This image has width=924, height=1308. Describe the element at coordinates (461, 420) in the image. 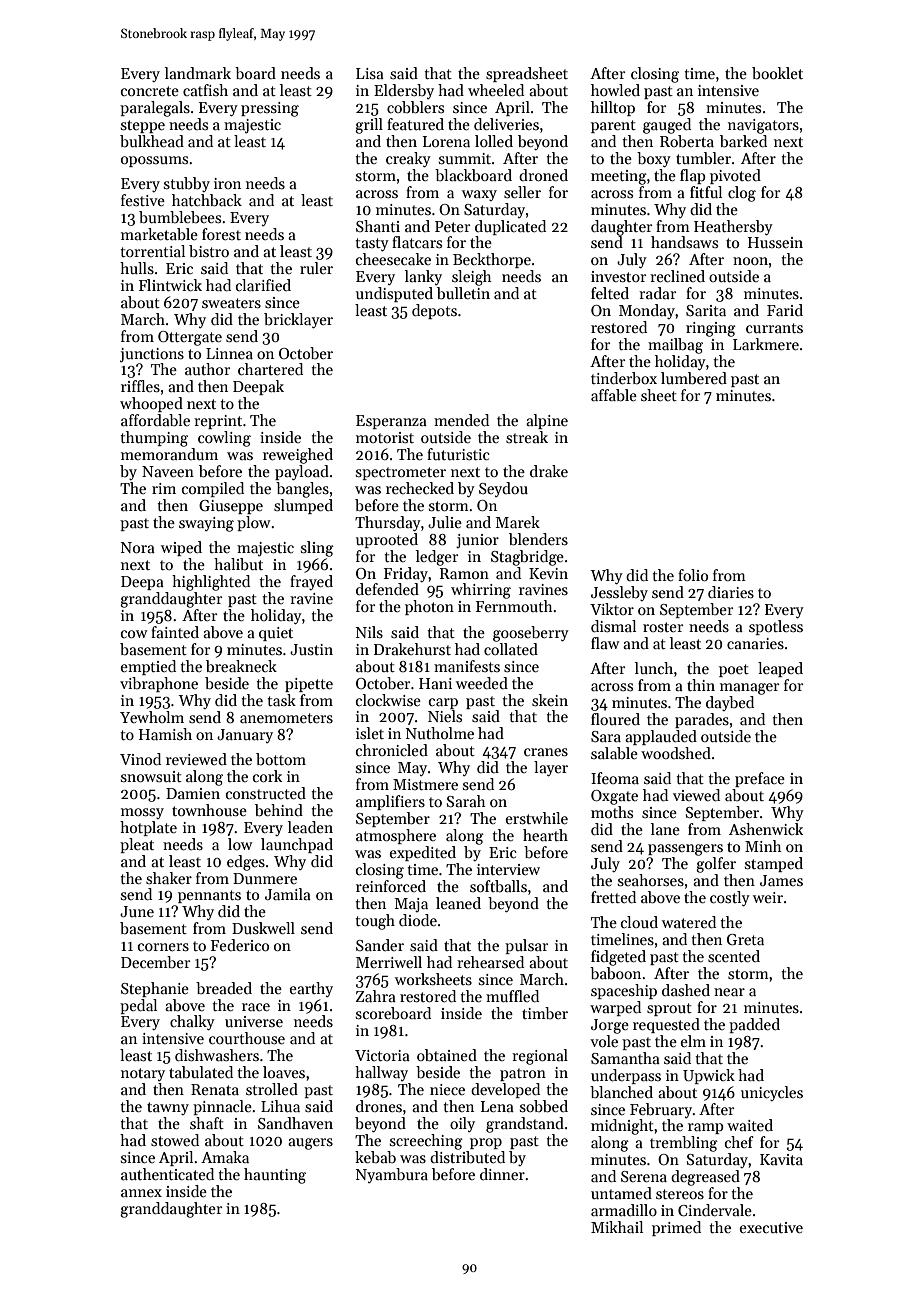

I see `mended` at that location.
